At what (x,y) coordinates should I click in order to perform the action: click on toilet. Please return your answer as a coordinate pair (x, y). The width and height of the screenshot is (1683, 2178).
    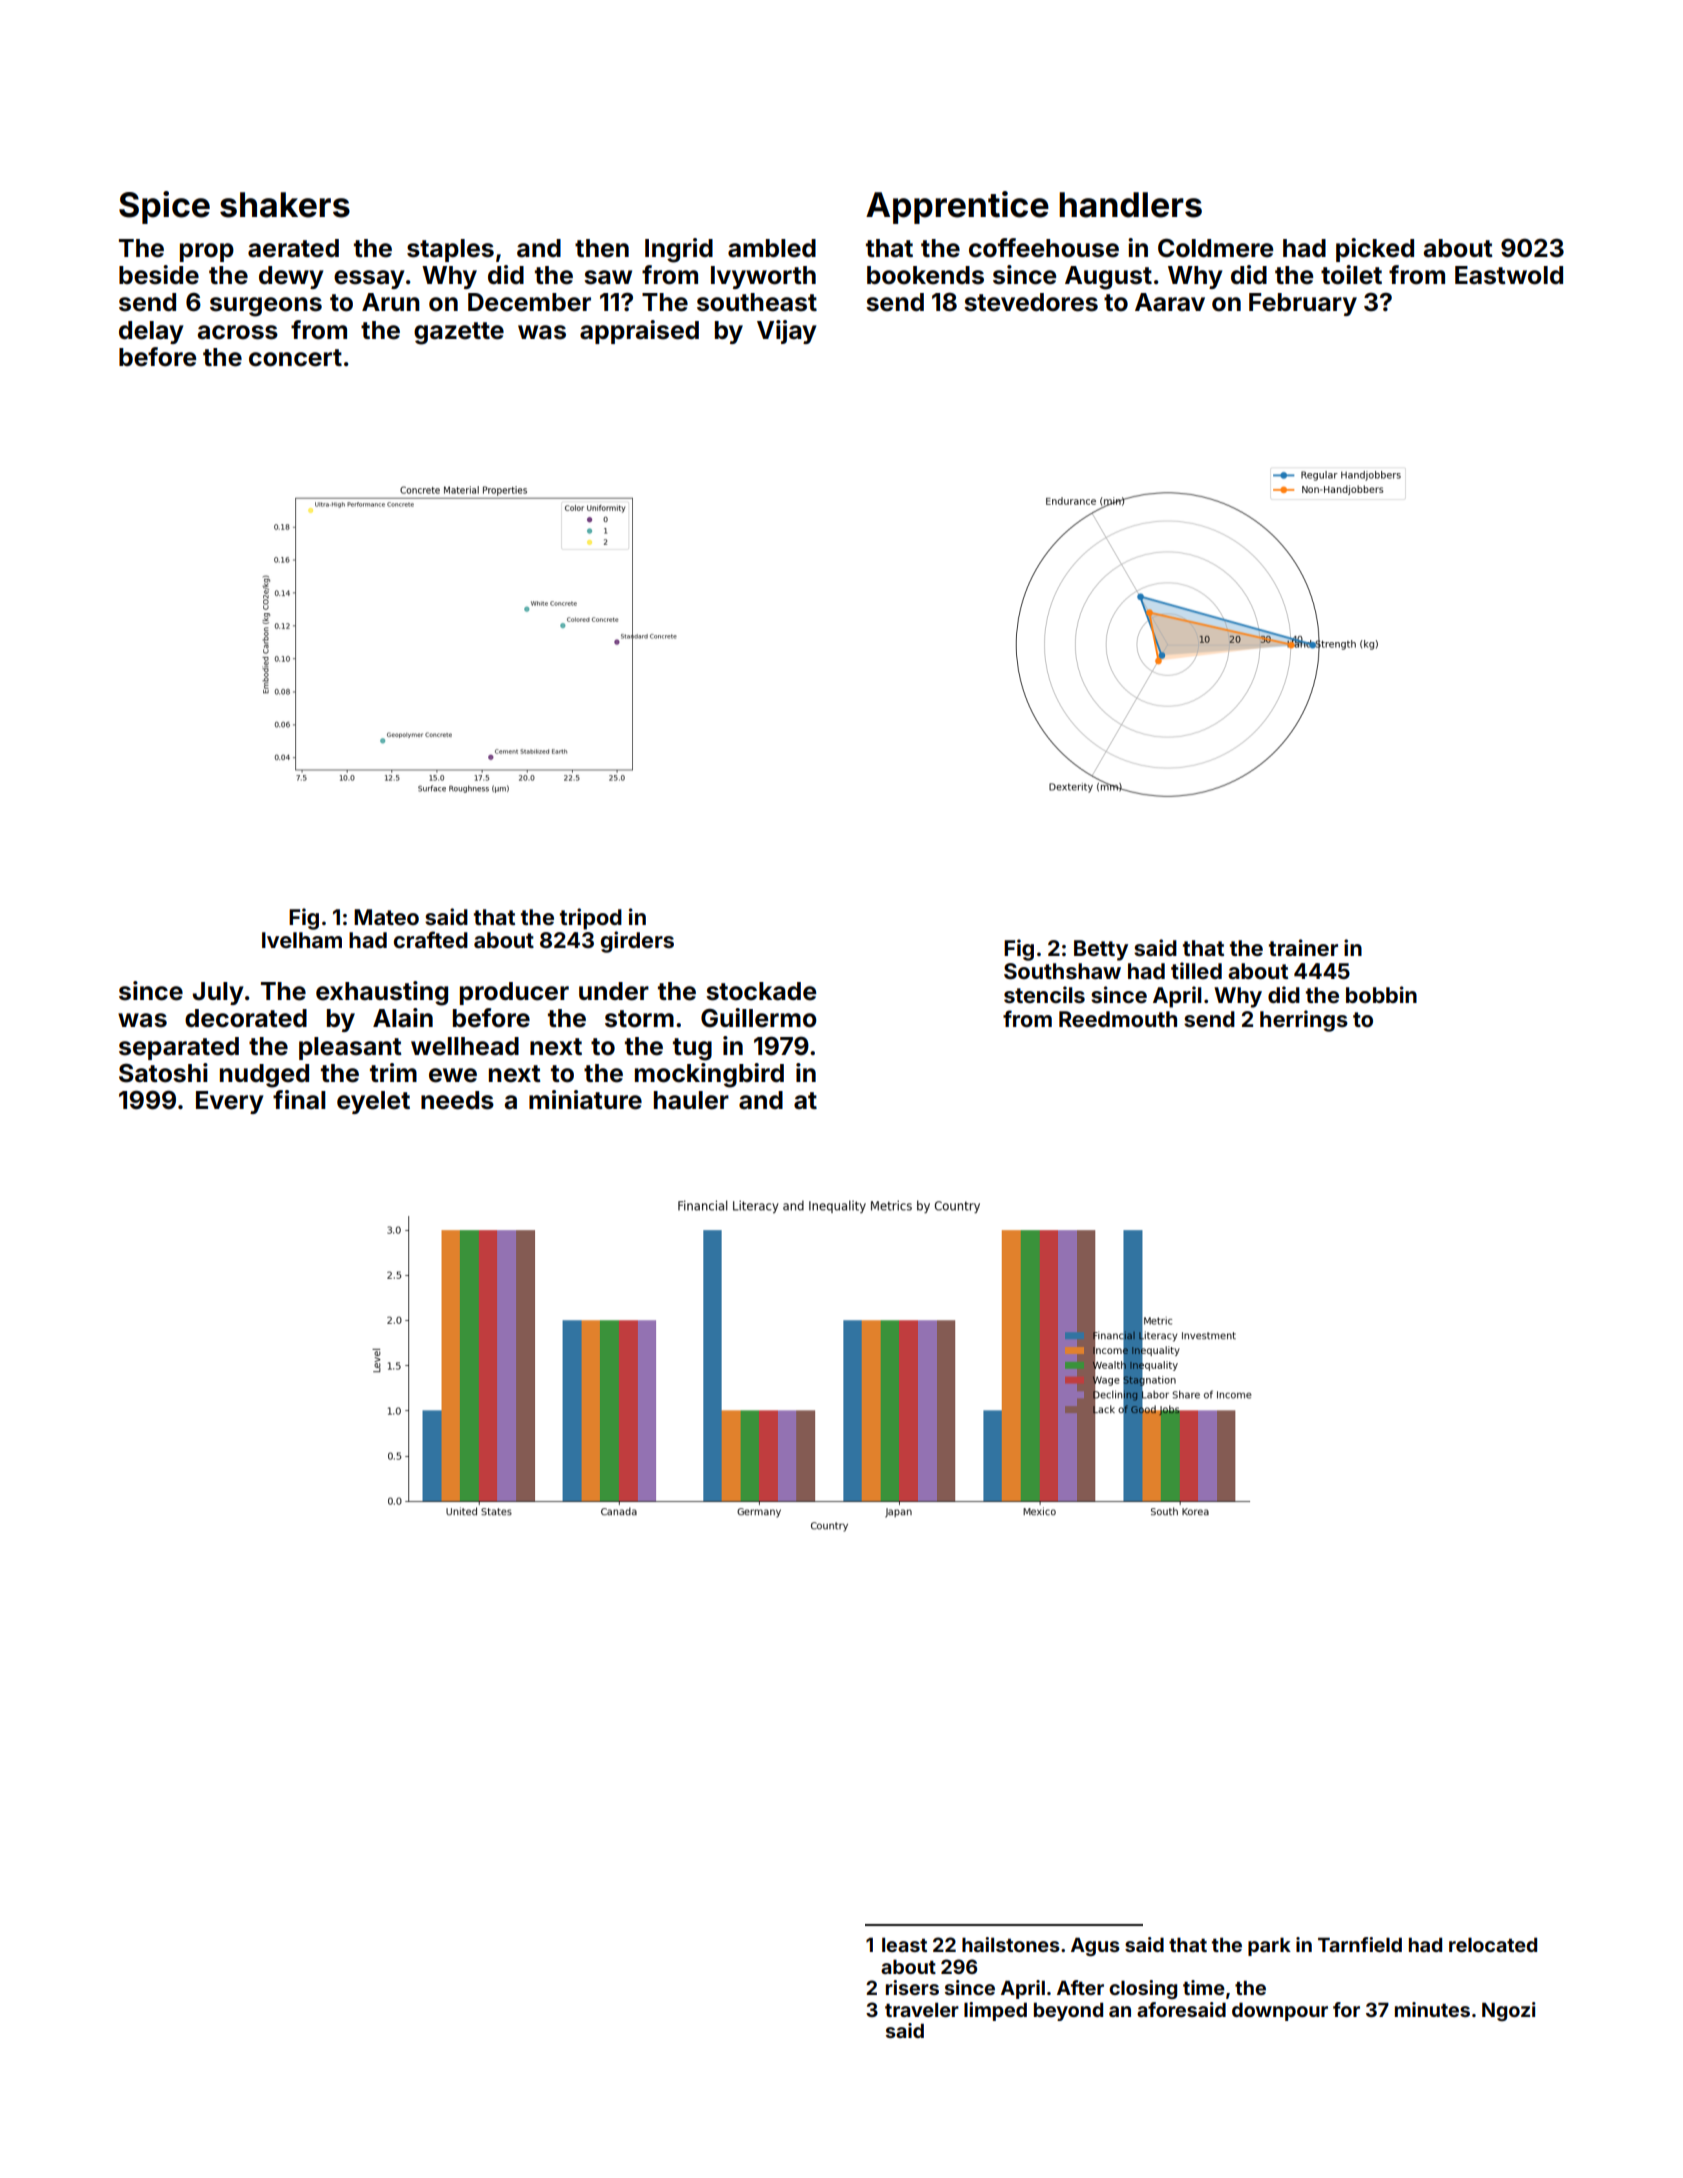
    Looking at the image, I should click on (1351, 275).
